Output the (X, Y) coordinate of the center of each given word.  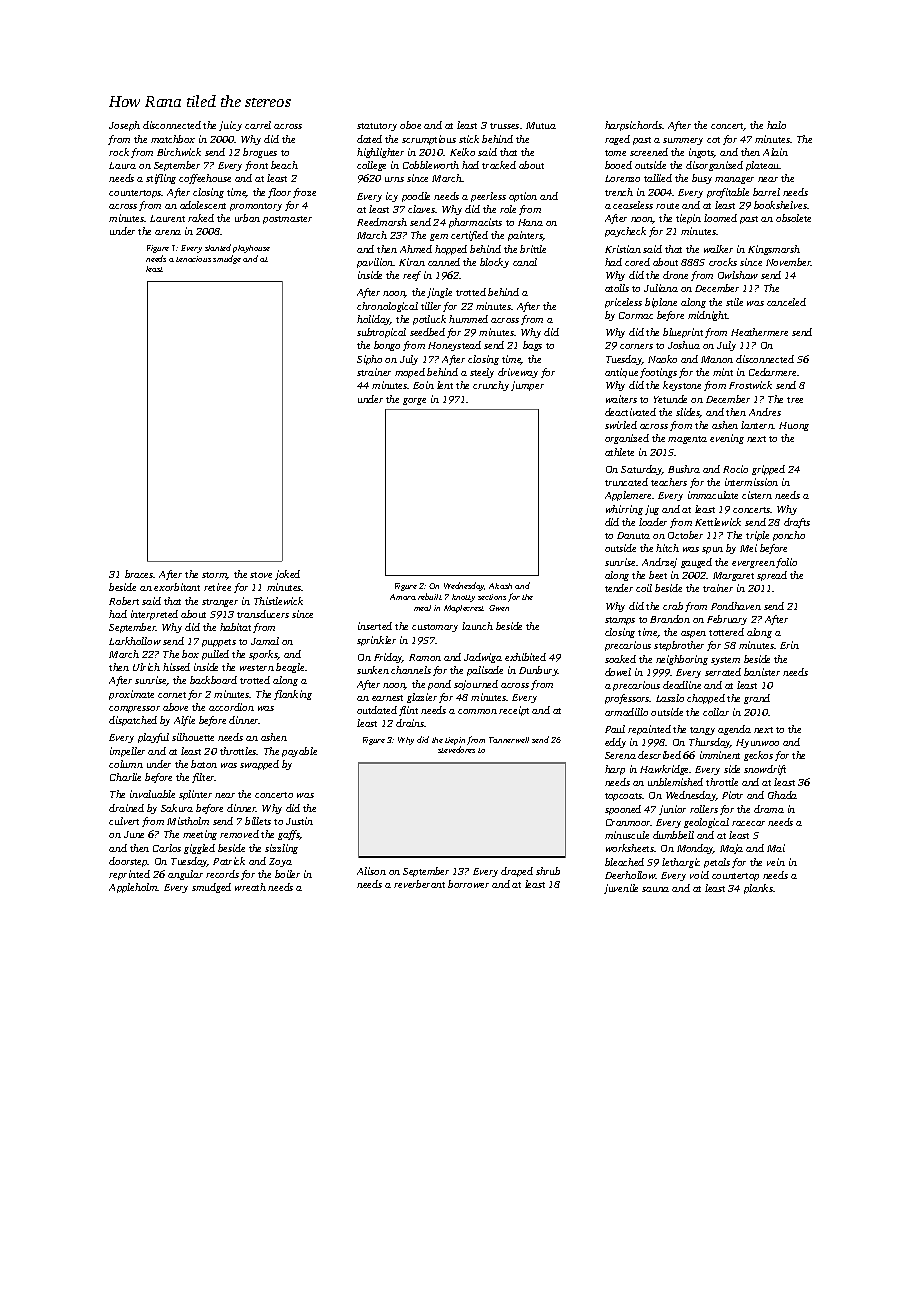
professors (627, 699)
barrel (766, 192)
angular (185, 875)
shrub (548, 871)
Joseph (124, 126)
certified (469, 236)
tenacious (193, 259)
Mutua (541, 125)
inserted (375, 626)
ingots (701, 153)
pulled (215, 655)
